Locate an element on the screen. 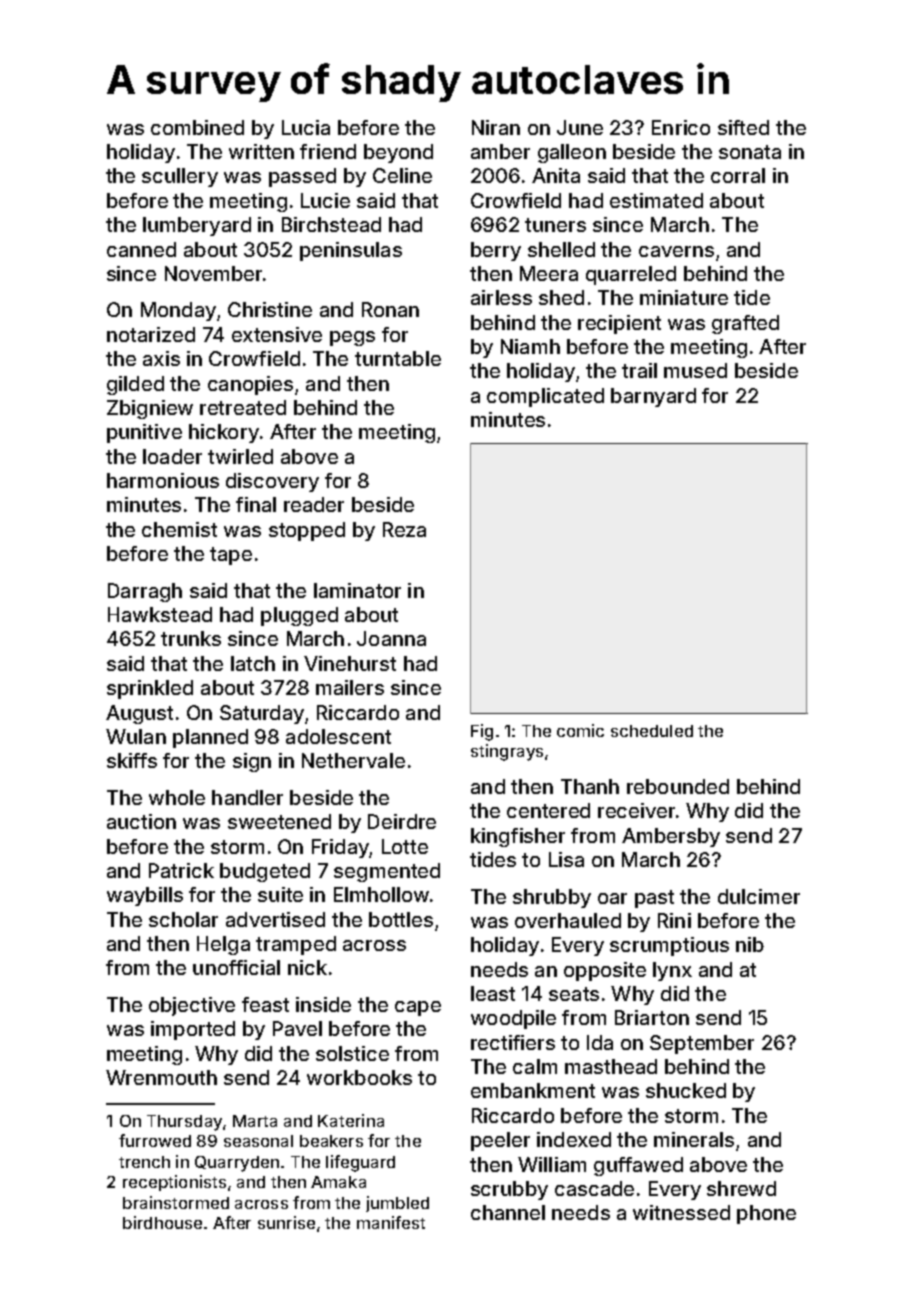 The height and width of the screenshot is (1296, 913). Fig is located at coordinates (482, 732).
